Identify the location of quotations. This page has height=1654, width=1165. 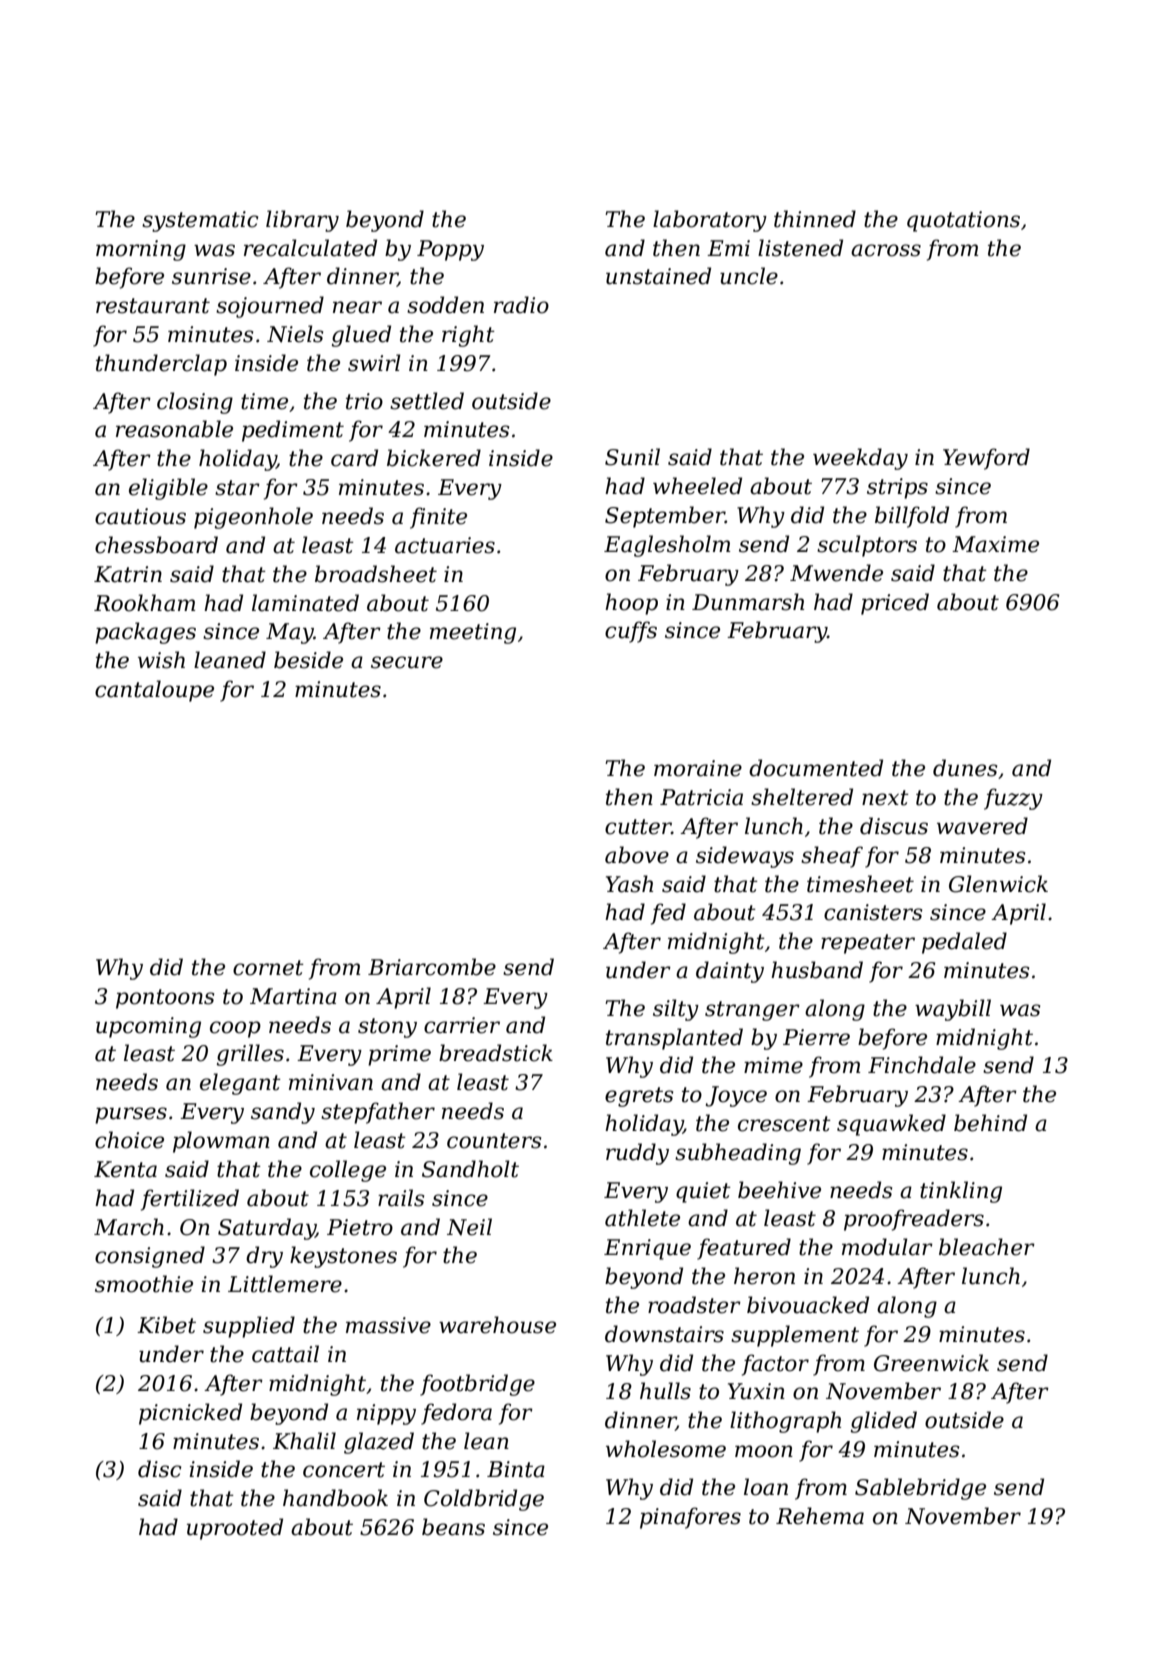
(963, 221).
